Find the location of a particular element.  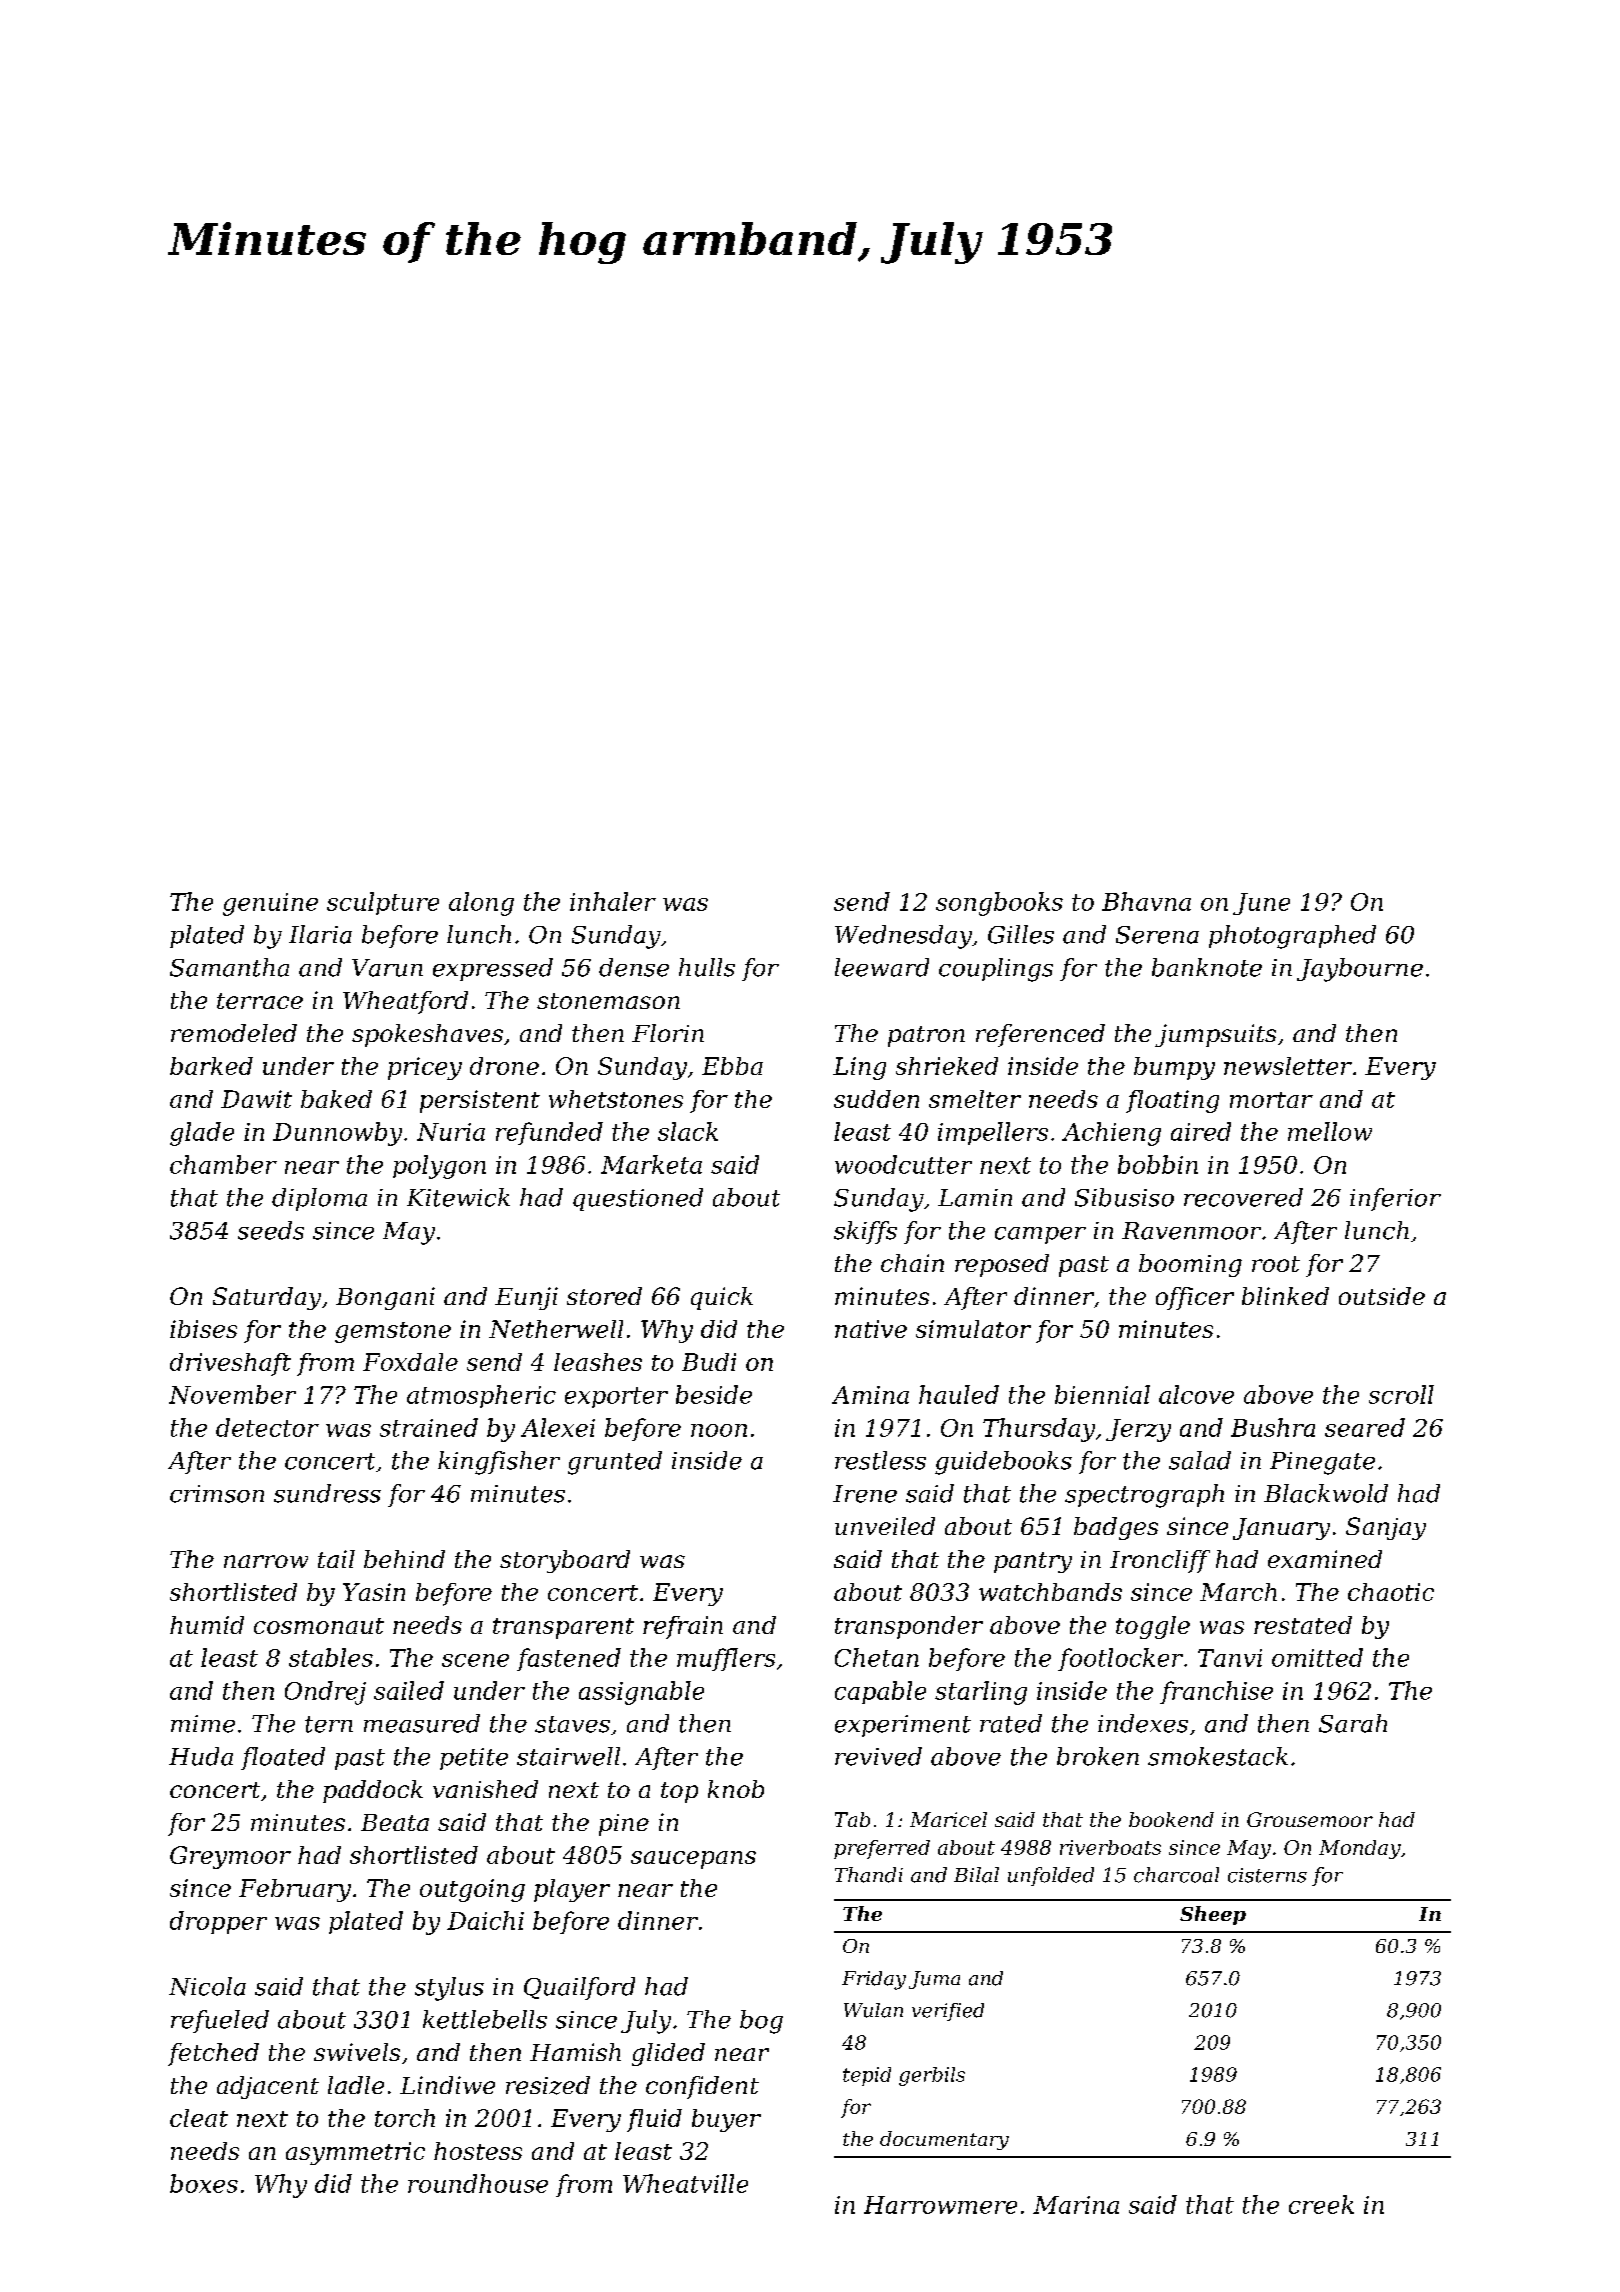

June is located at coordinates (1261, 904).
